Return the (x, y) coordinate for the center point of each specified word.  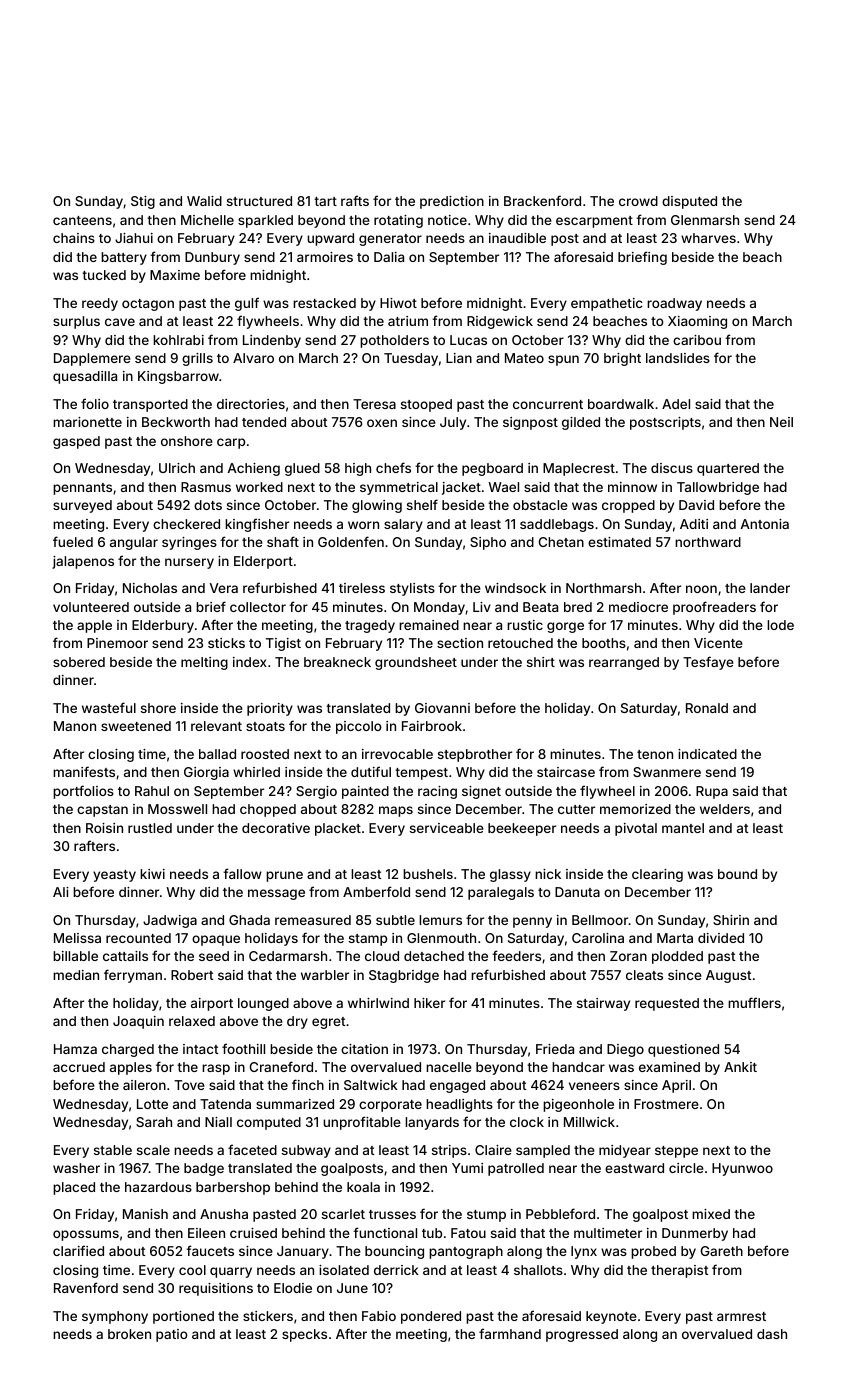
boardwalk (621, 404)
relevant (216, 726)
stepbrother (475, 755)
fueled (73, 541)
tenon (655, 754)
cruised (253, 1233)
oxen (382, 423)
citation (364, 1049)
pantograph (466, 1252)
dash (772, 1334)
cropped (628, 506)
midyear (625, 1151)
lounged (263, 1004)
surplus (76, 322)
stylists (412, 589)
